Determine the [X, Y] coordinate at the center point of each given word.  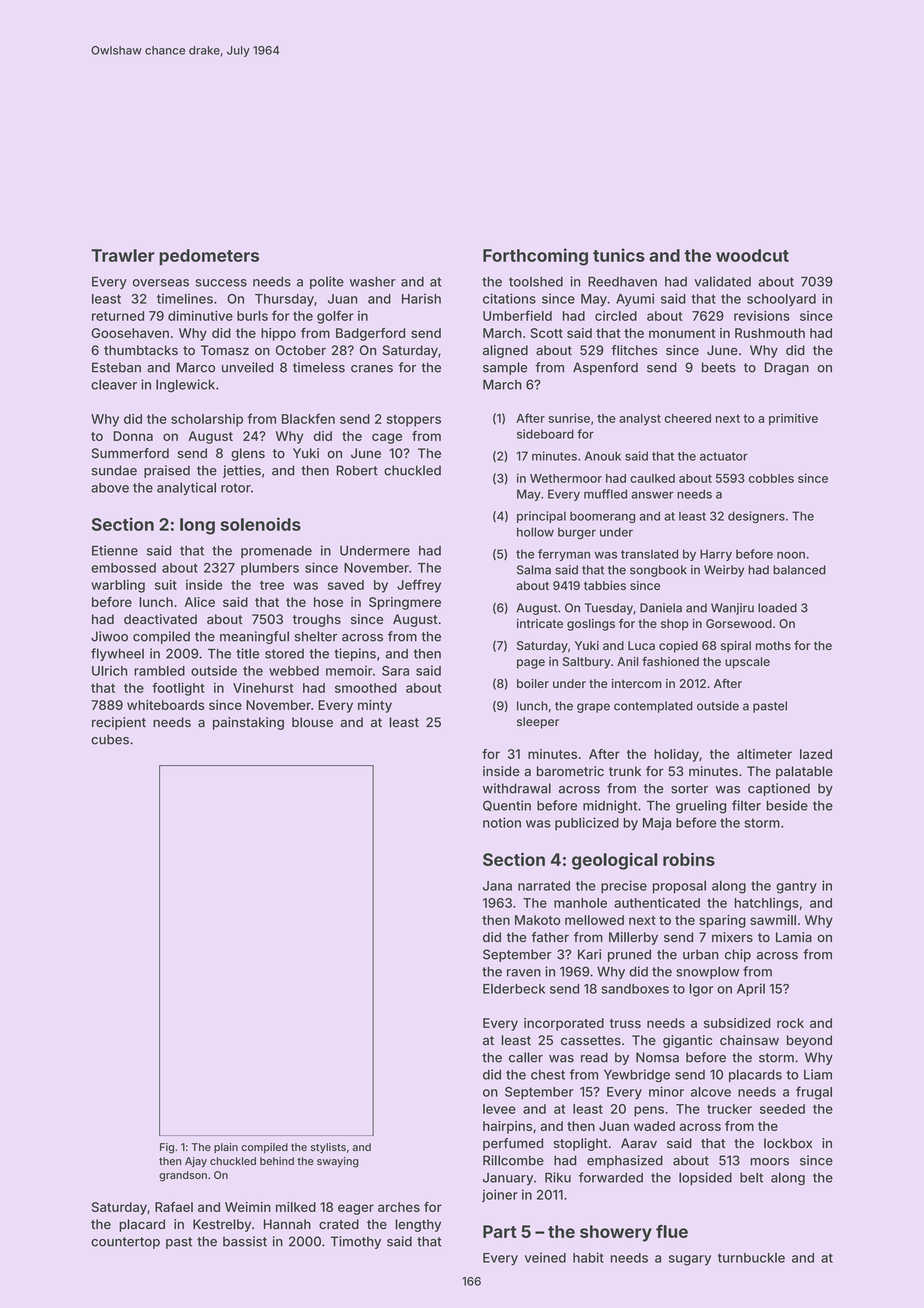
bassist [245, 1241]
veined [545, 1257]
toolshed [536, 282]
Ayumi [635, 300]
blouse [312, 722]
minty [375, 706]
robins [689, 859]
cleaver [114, 384]
